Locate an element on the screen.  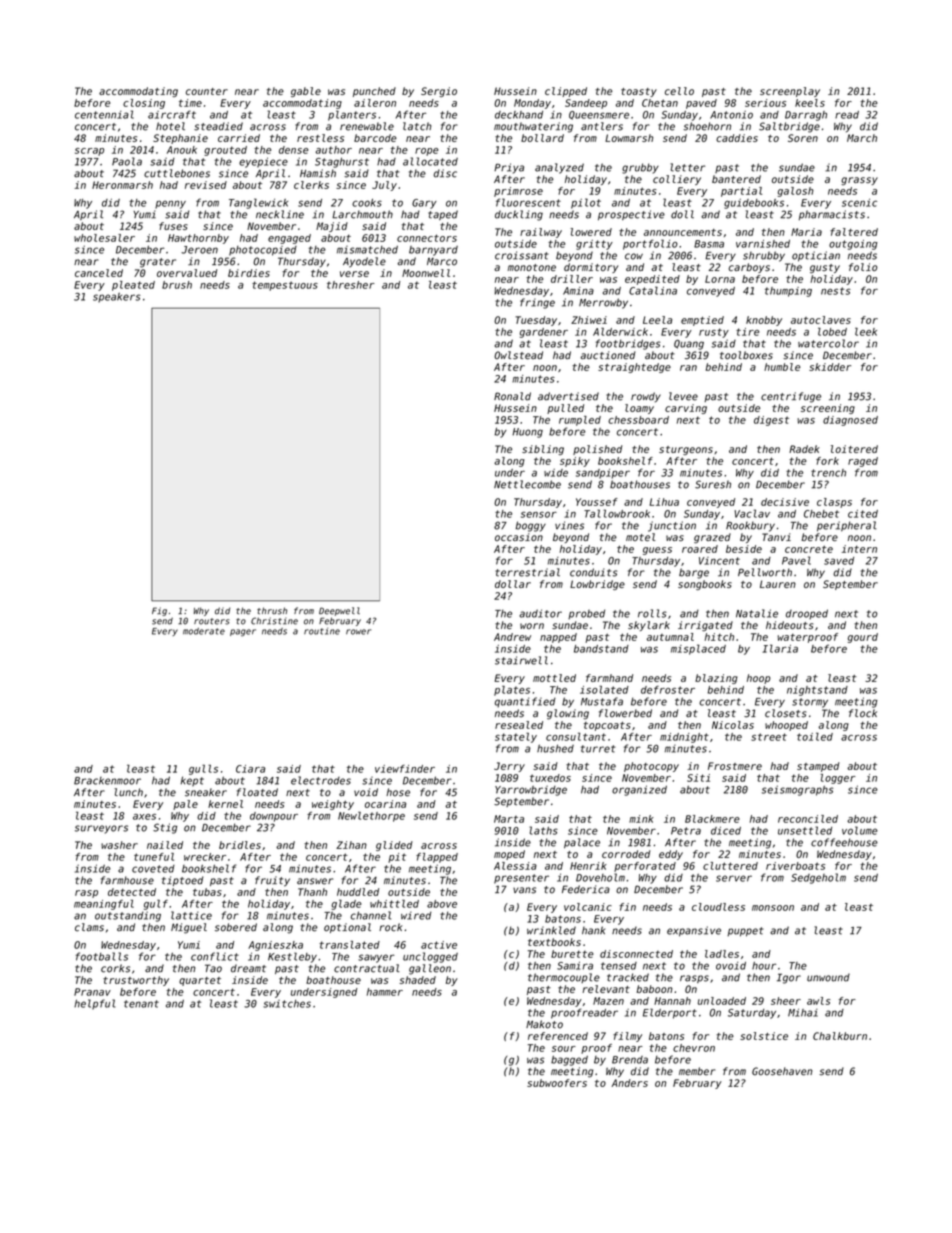
counter is located at coordinates (207, 91).
